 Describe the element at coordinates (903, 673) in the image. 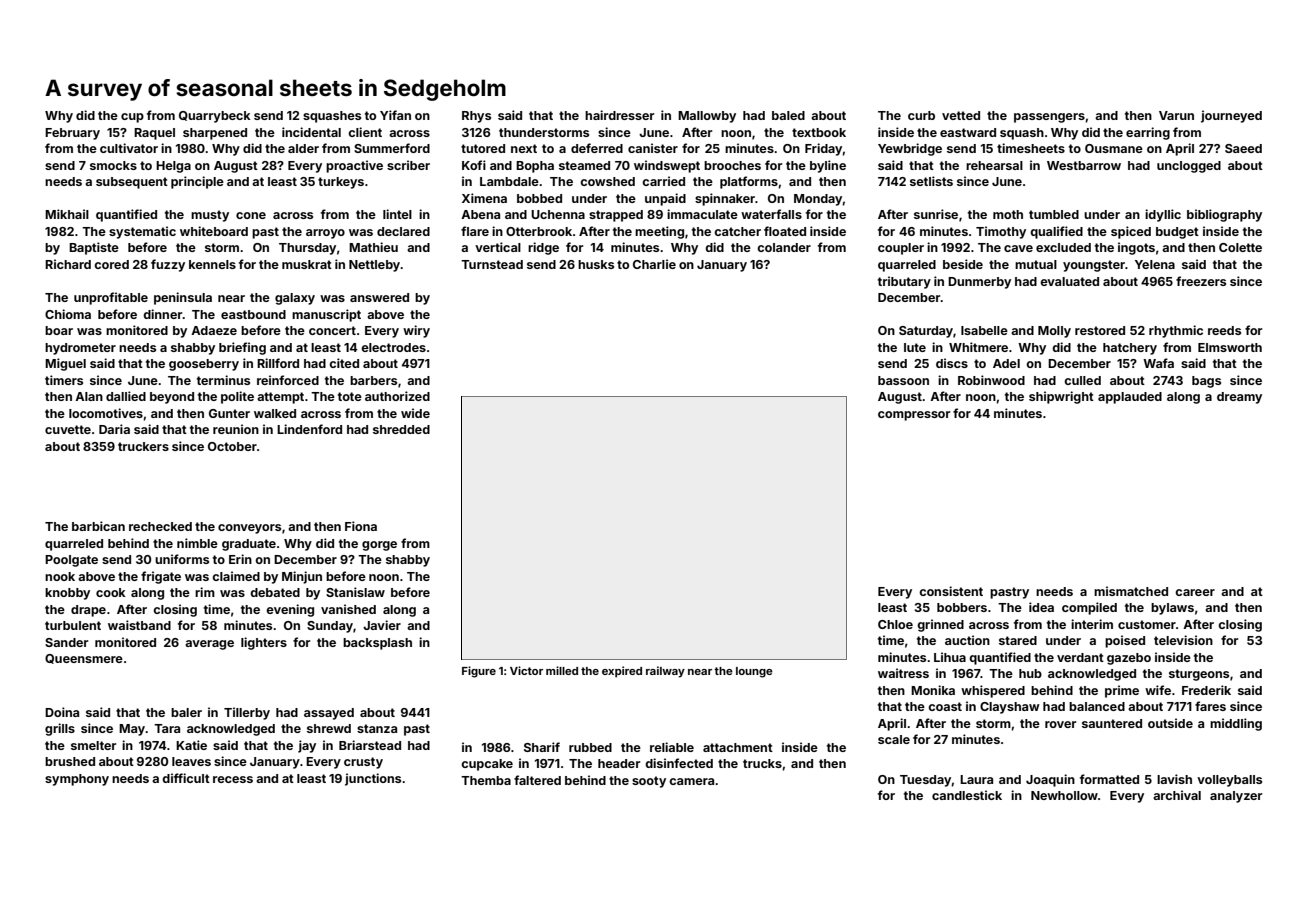

I see `waitress` at that location.
